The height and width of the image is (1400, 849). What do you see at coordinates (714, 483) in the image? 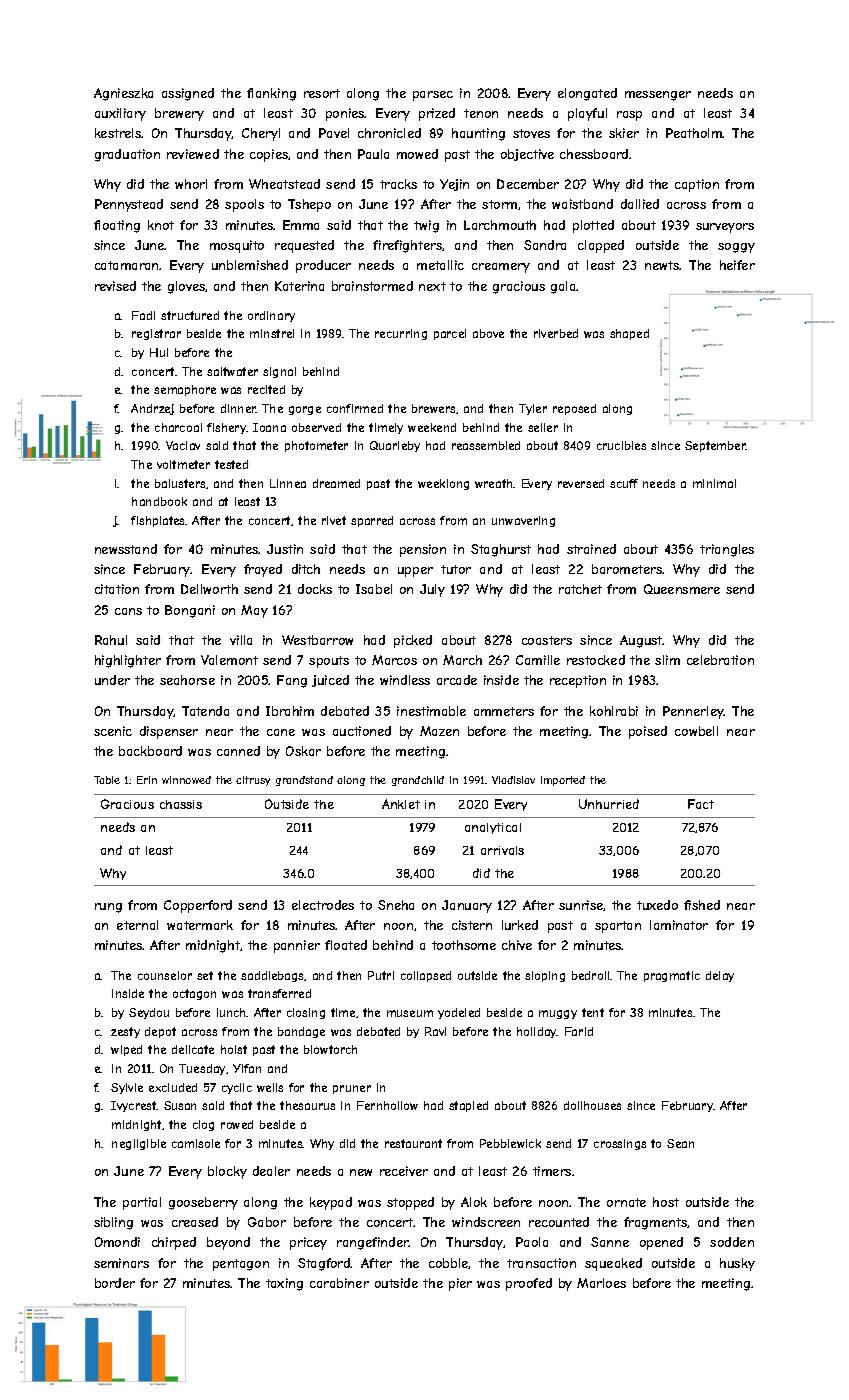
I see `minimal` at bounding box center [714, 483].
